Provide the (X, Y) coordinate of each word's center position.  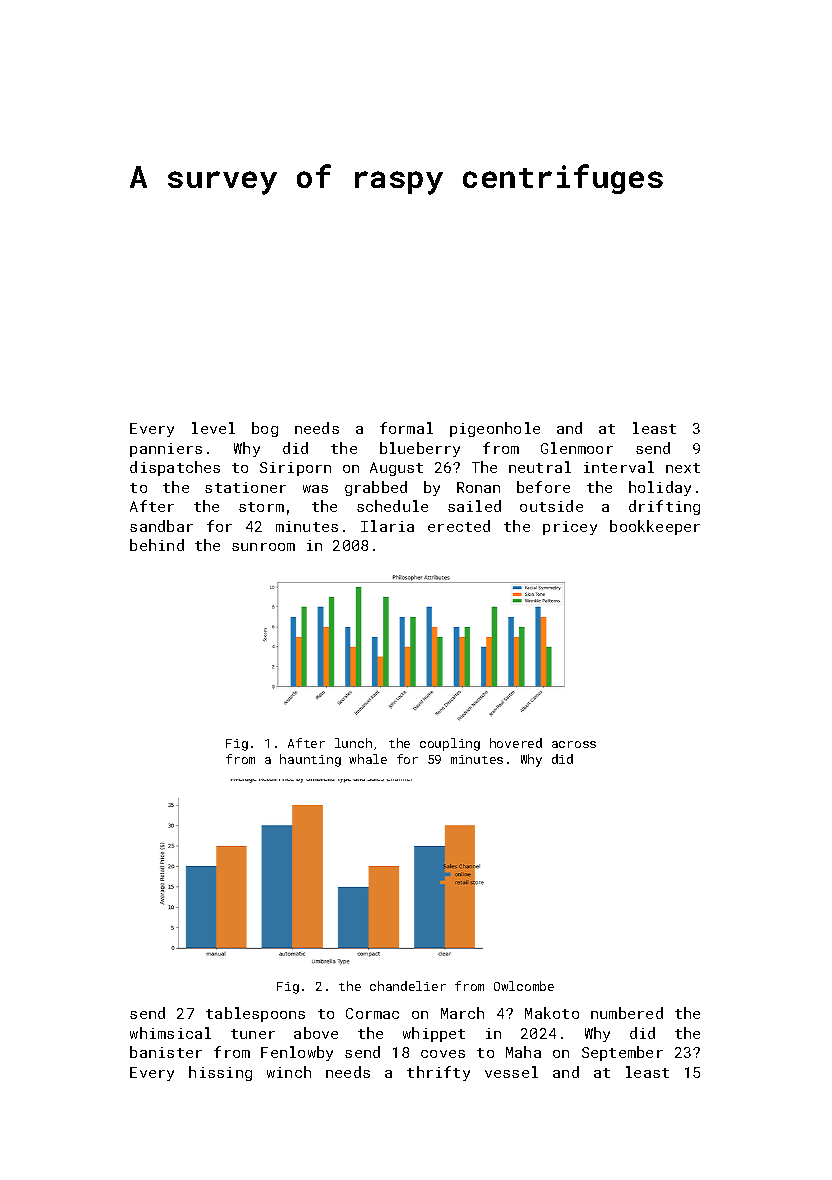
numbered (627, 1013)
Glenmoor (577, 448)
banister (166, 1052)
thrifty (438, 1073)
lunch (353, 743)
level (213, 428)
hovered (516, 743)
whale (368, 759)
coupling (450, 744)
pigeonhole (495, 429)
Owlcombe (524, 986)
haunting (310, 760)
